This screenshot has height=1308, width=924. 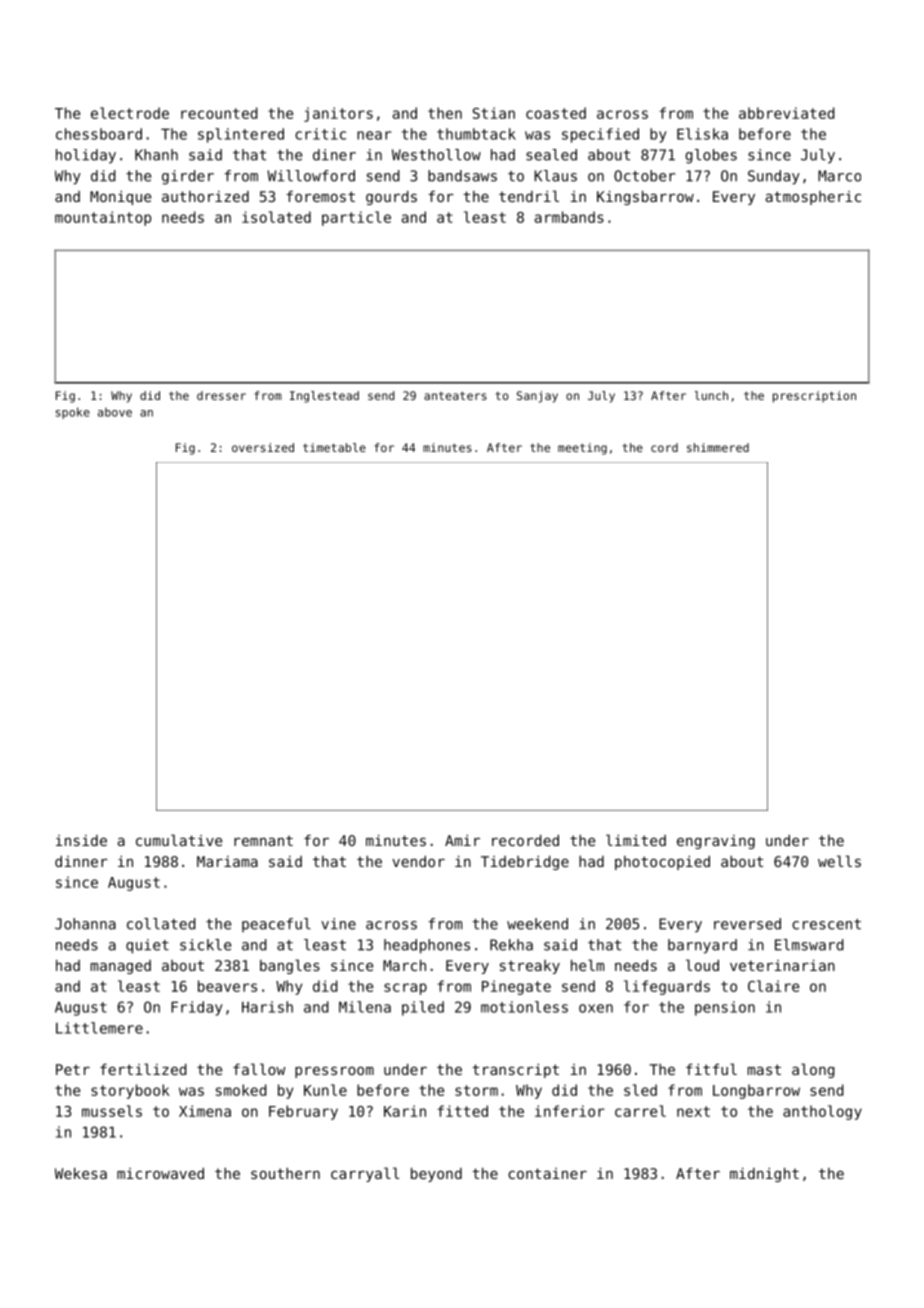 I want to click on container, so click(x=547, y=1173).
